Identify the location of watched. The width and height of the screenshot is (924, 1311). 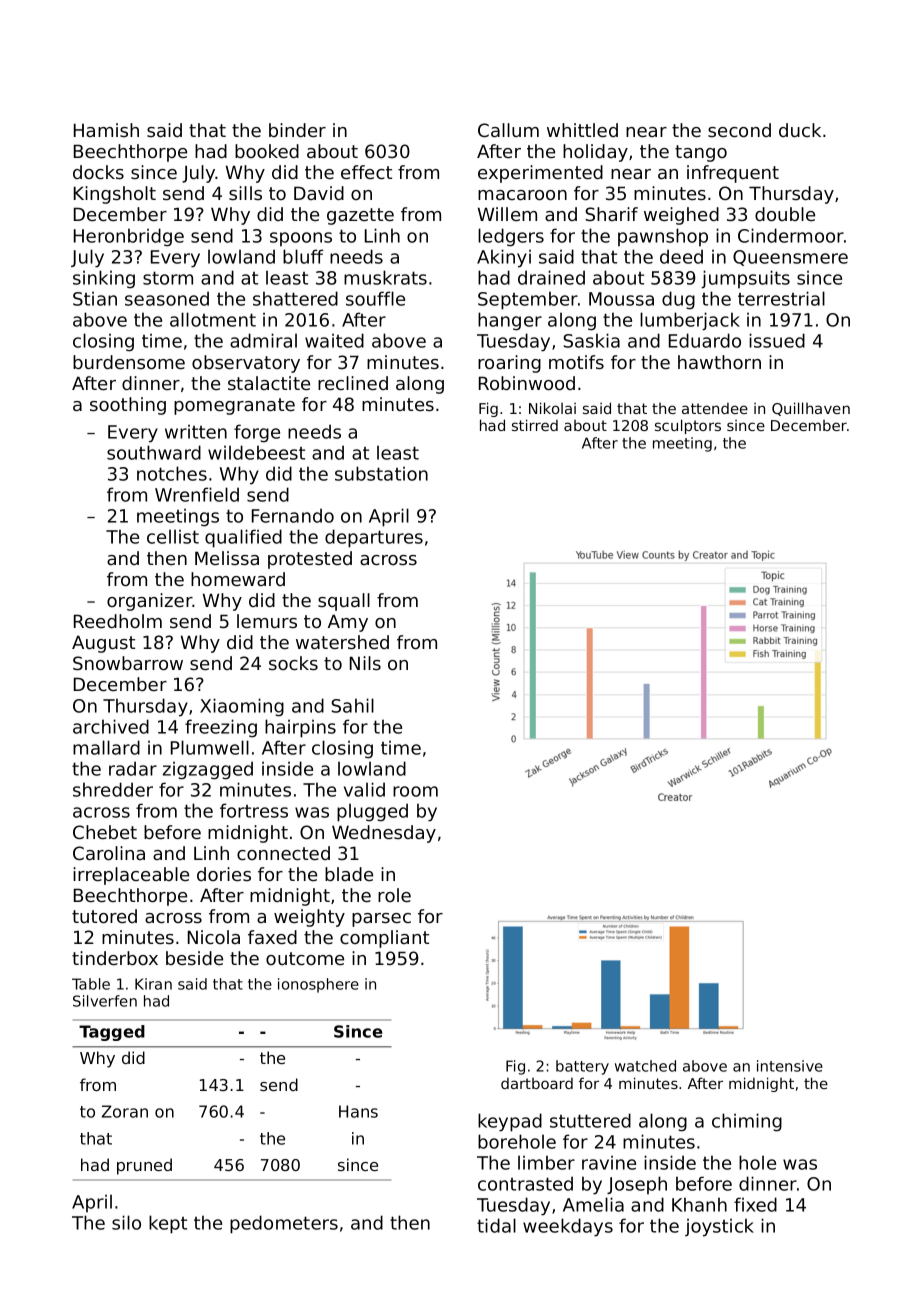
(645, 1066).
